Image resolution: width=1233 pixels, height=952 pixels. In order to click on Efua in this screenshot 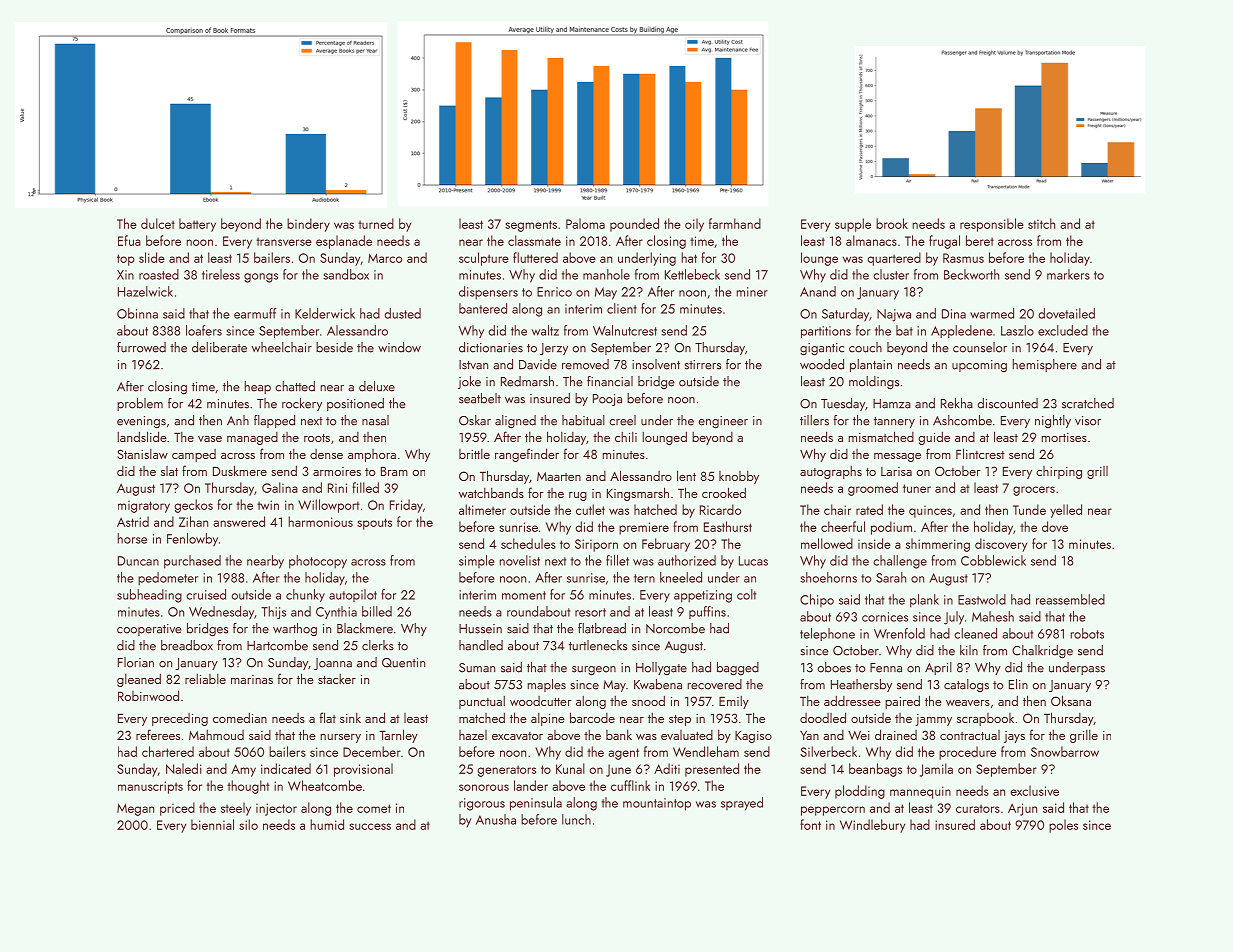, I will do `click(129, 240)`.
